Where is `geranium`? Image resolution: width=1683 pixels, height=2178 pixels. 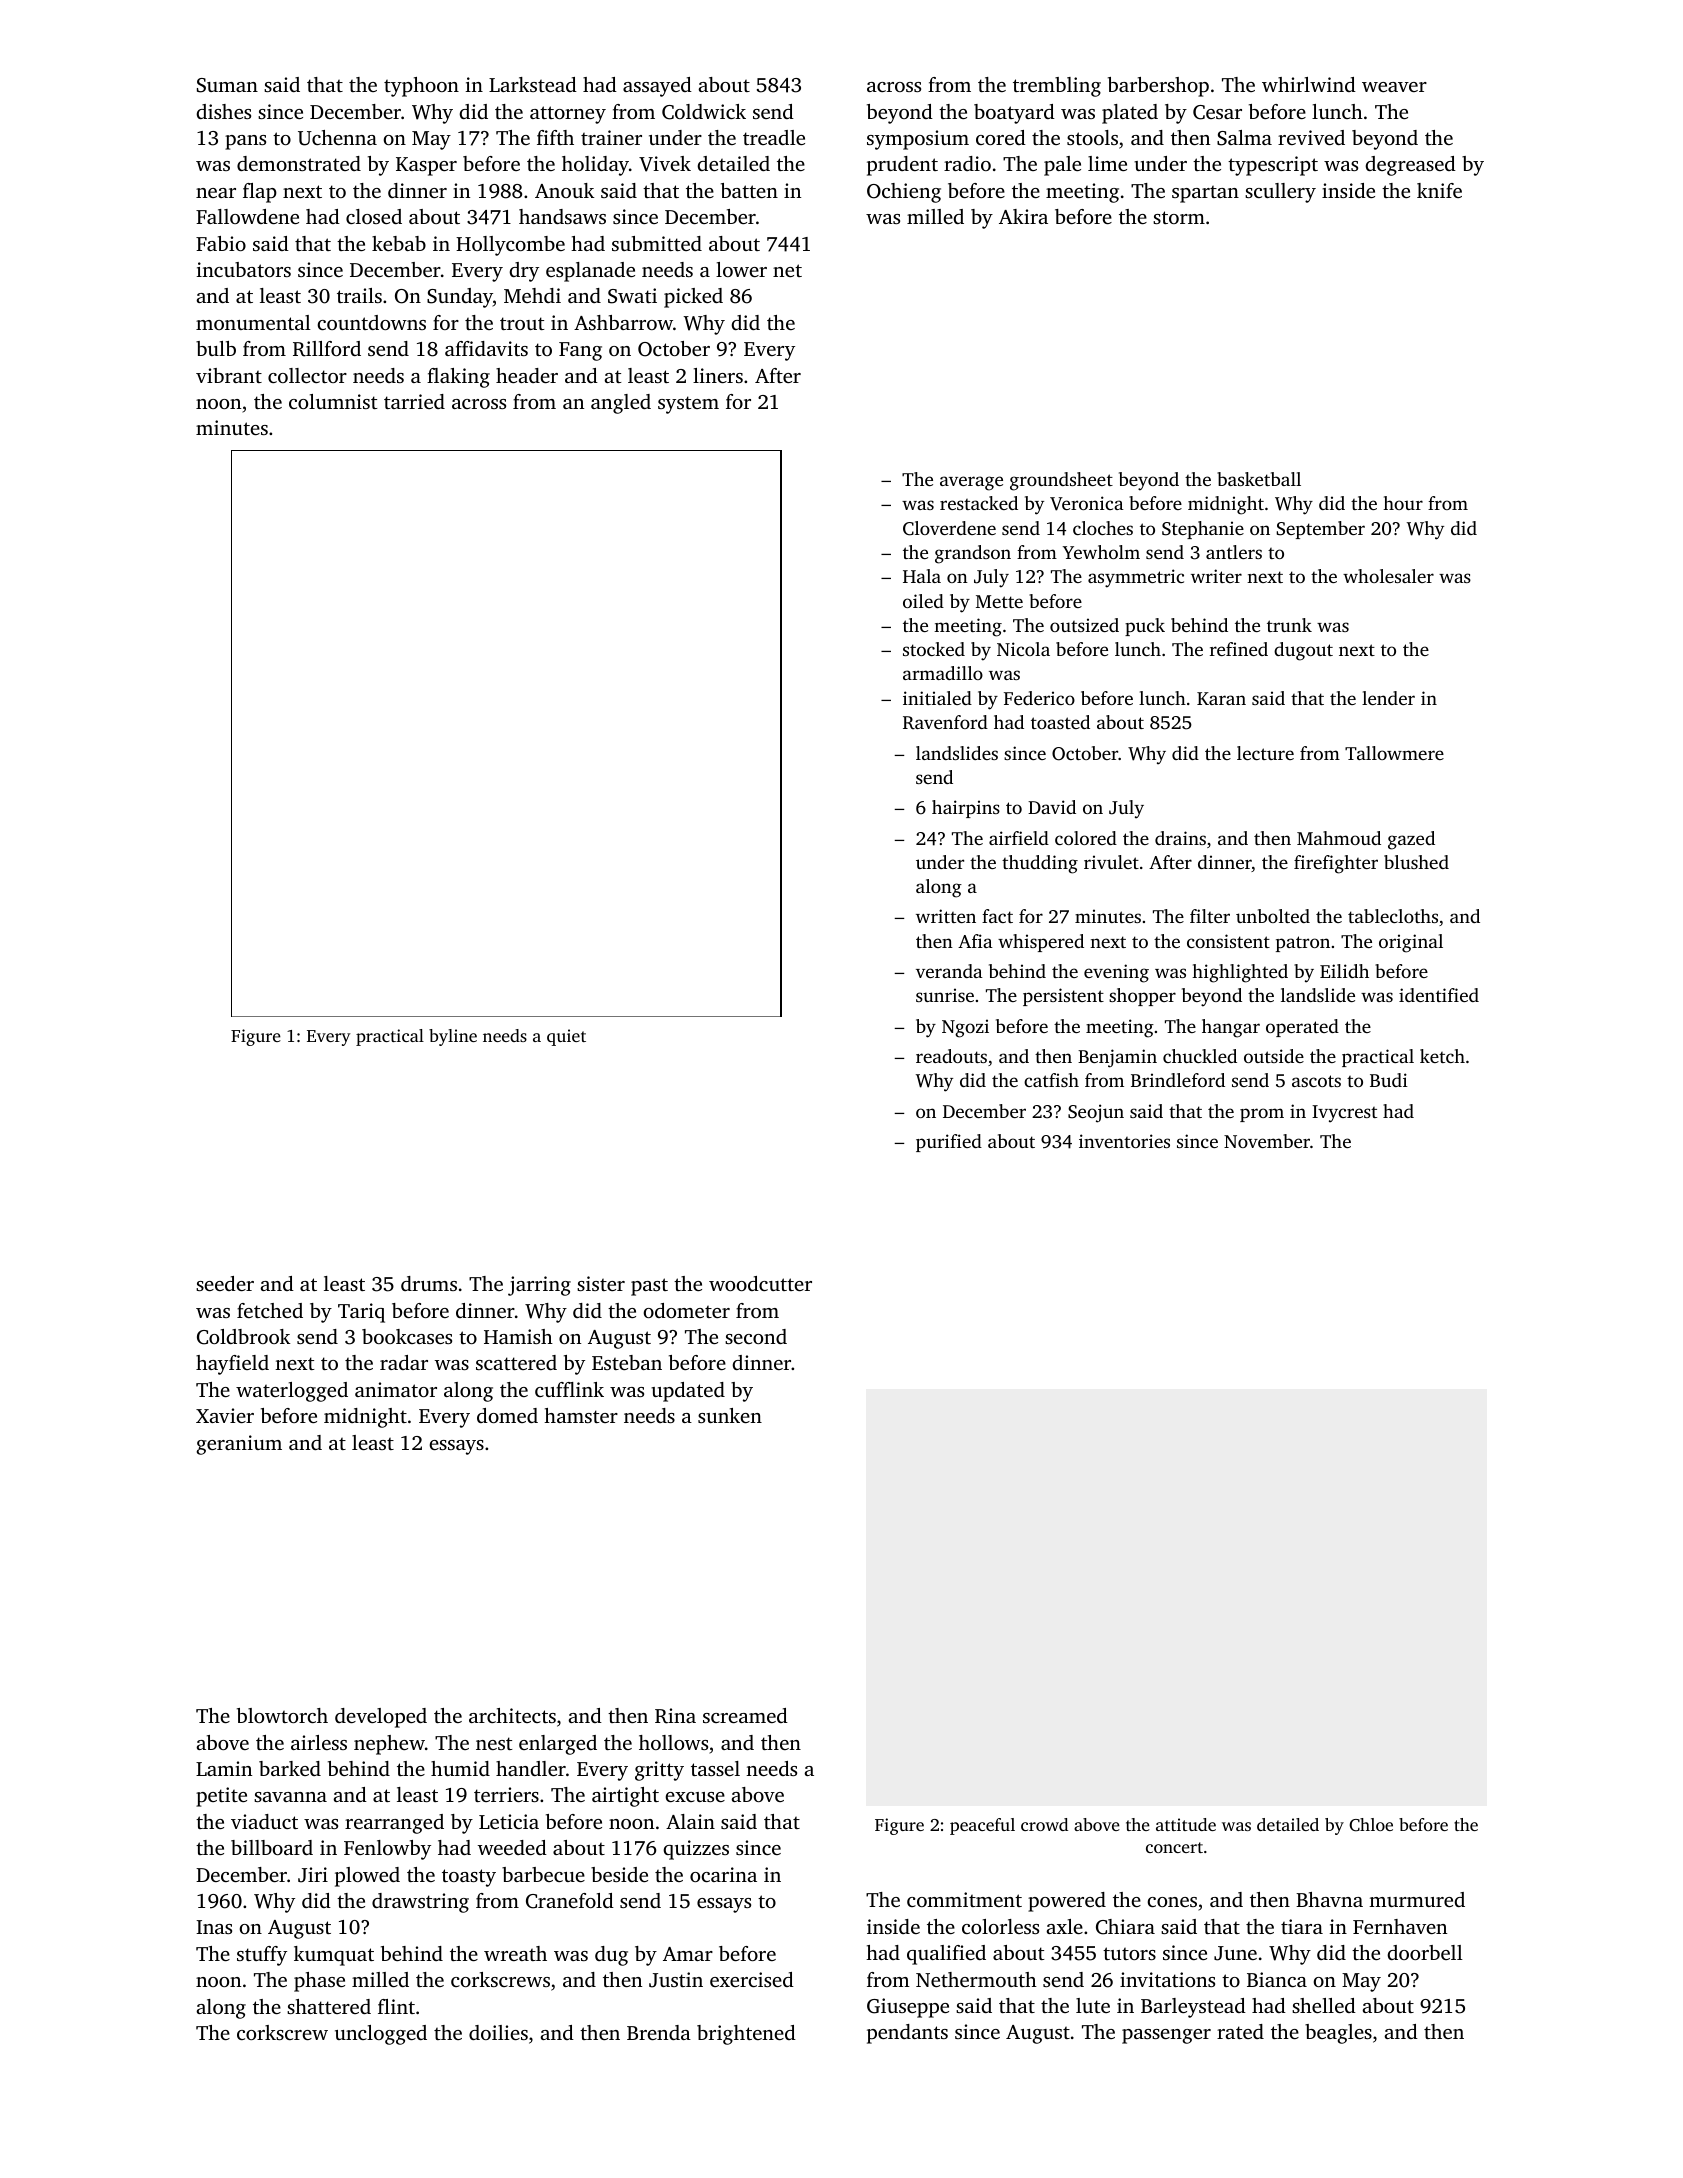
geranium is located at coordinates (239, 1445).
